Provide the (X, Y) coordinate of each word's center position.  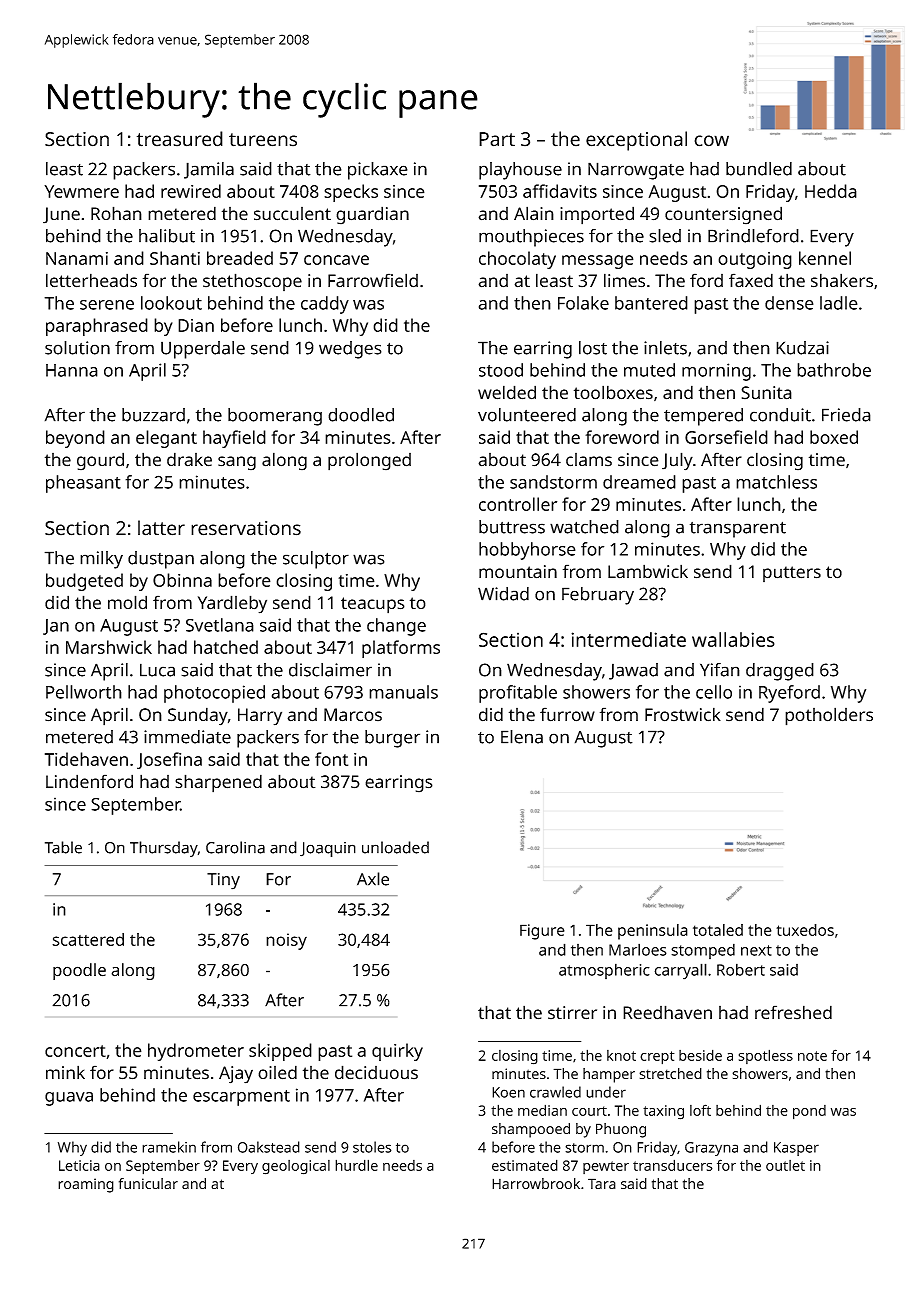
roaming (86, 1185)
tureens (263, 140)
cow (711, 141)
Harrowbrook (536, 1183)
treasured (180, 139)
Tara (602, 1183)
